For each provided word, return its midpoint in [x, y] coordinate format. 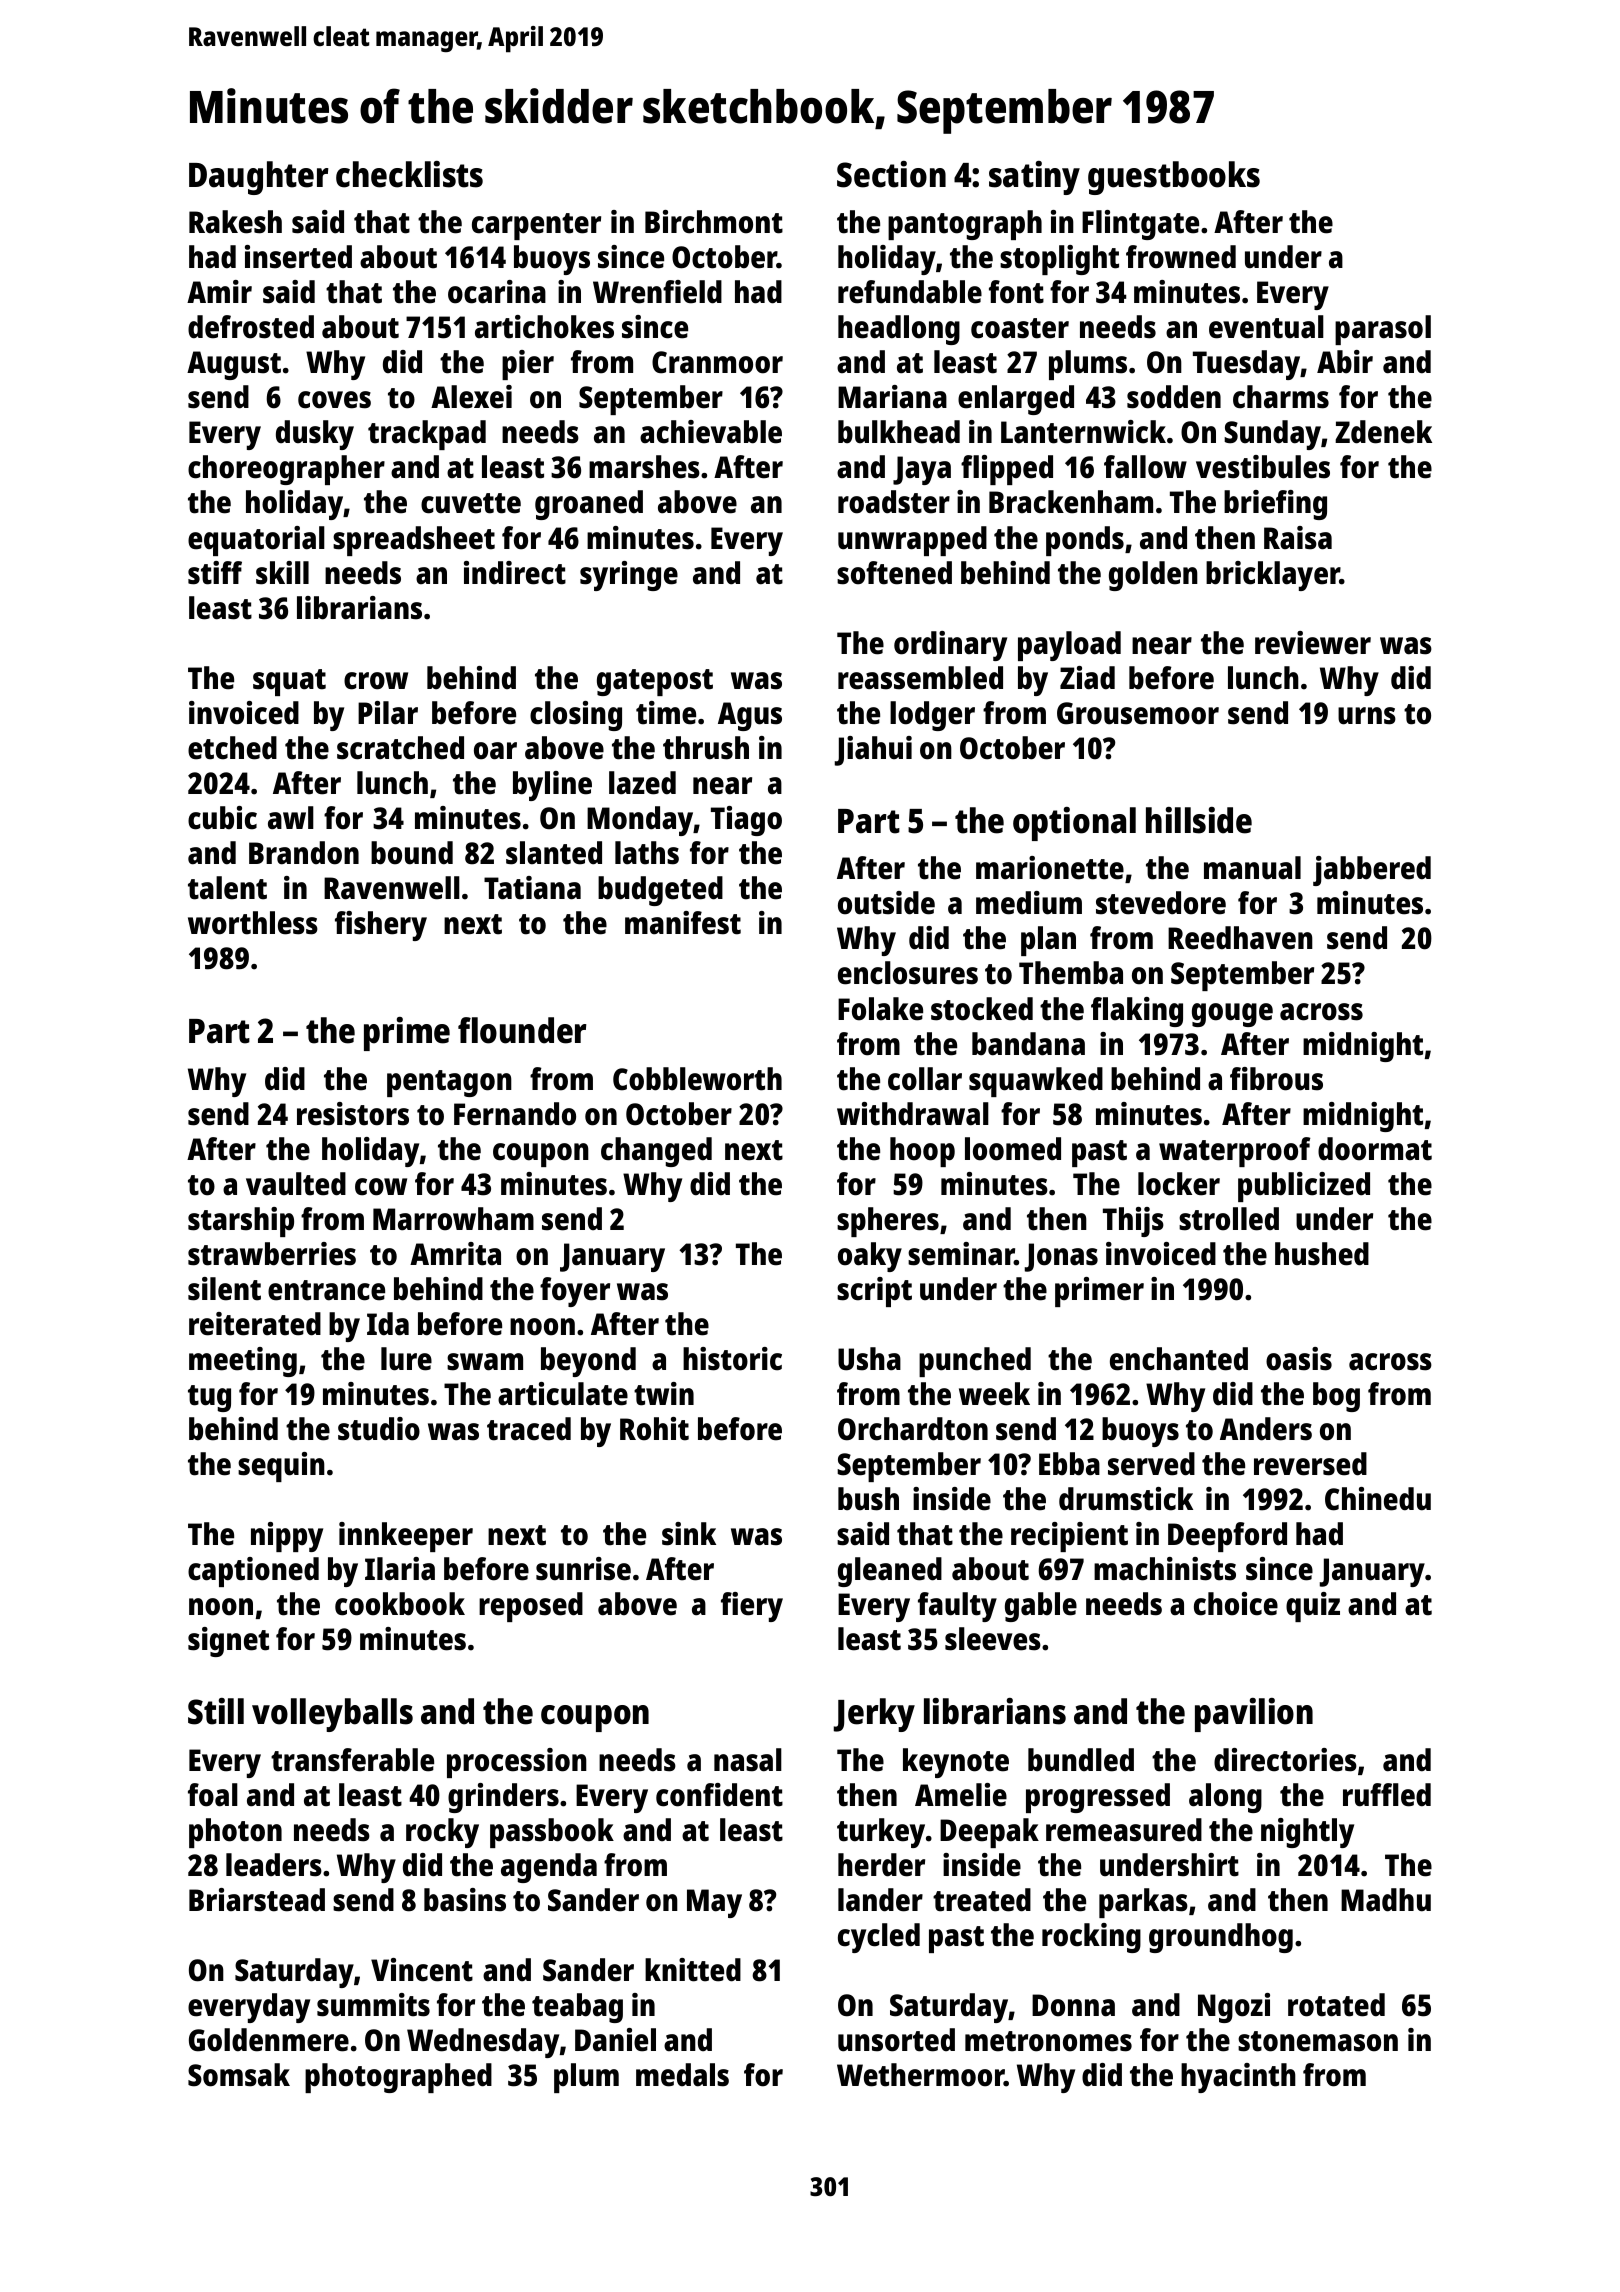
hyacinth [1238, 2078]
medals [682, 2075]
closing [576, 716]
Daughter [259, 178]
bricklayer [1273, 576]
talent [227, 888]
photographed [398, 2078]
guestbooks [1174, 178]
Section [891, 174]
